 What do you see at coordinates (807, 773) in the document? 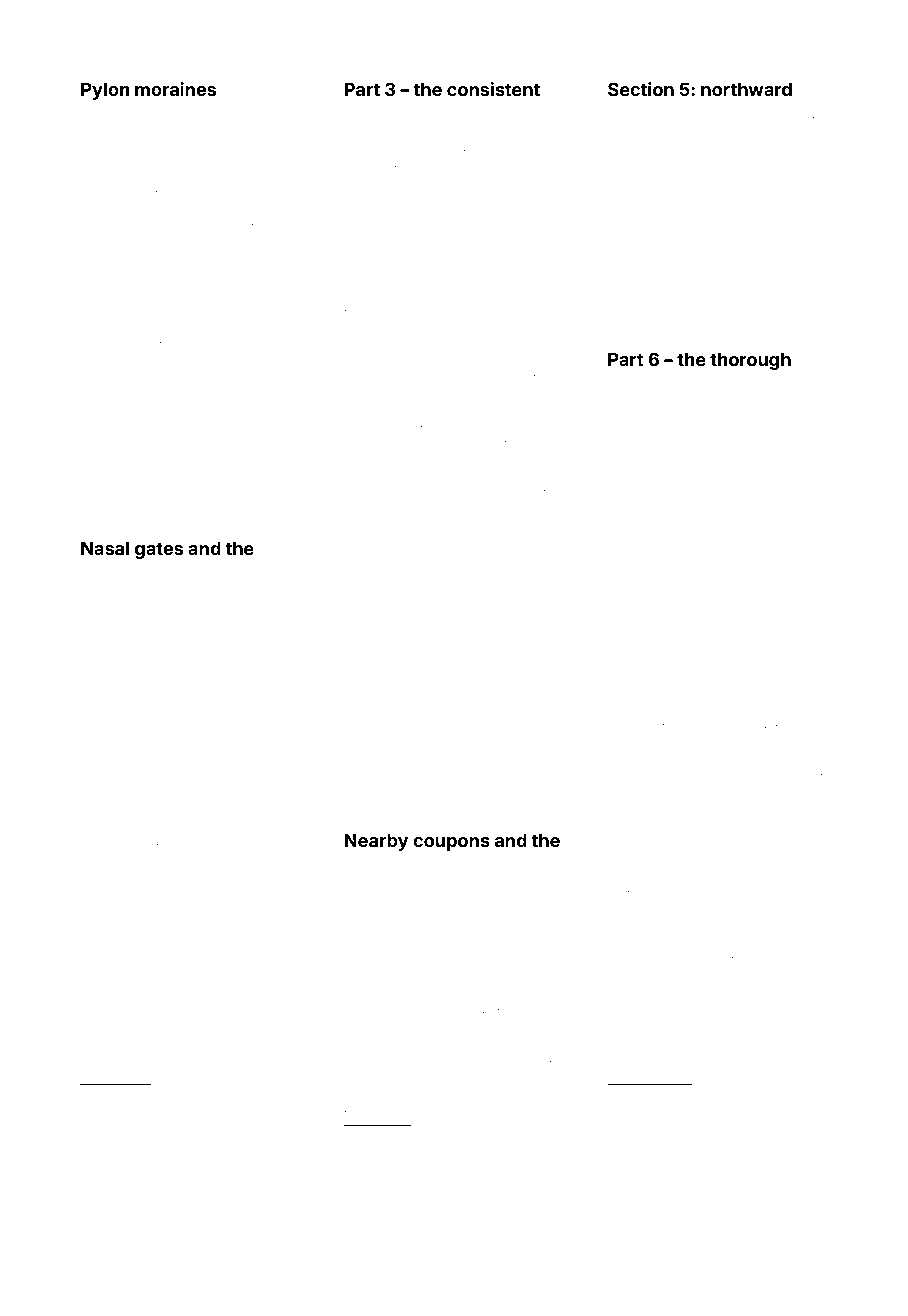
I see `Henrik` at bounding box center [807, 773].
